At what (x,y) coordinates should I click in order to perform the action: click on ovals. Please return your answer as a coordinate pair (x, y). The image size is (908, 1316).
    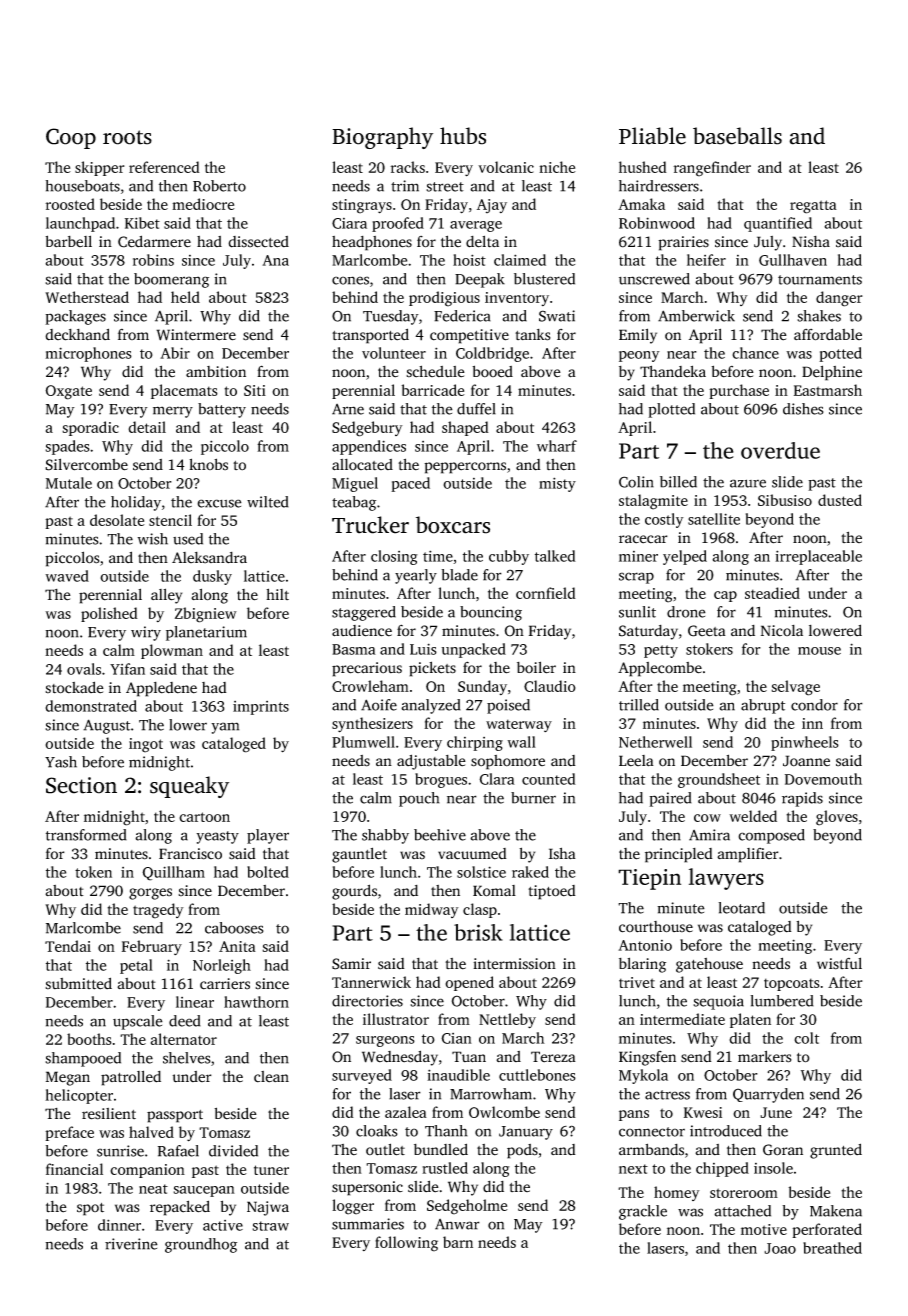
    Looking at the image, I should click on (84, 669).
